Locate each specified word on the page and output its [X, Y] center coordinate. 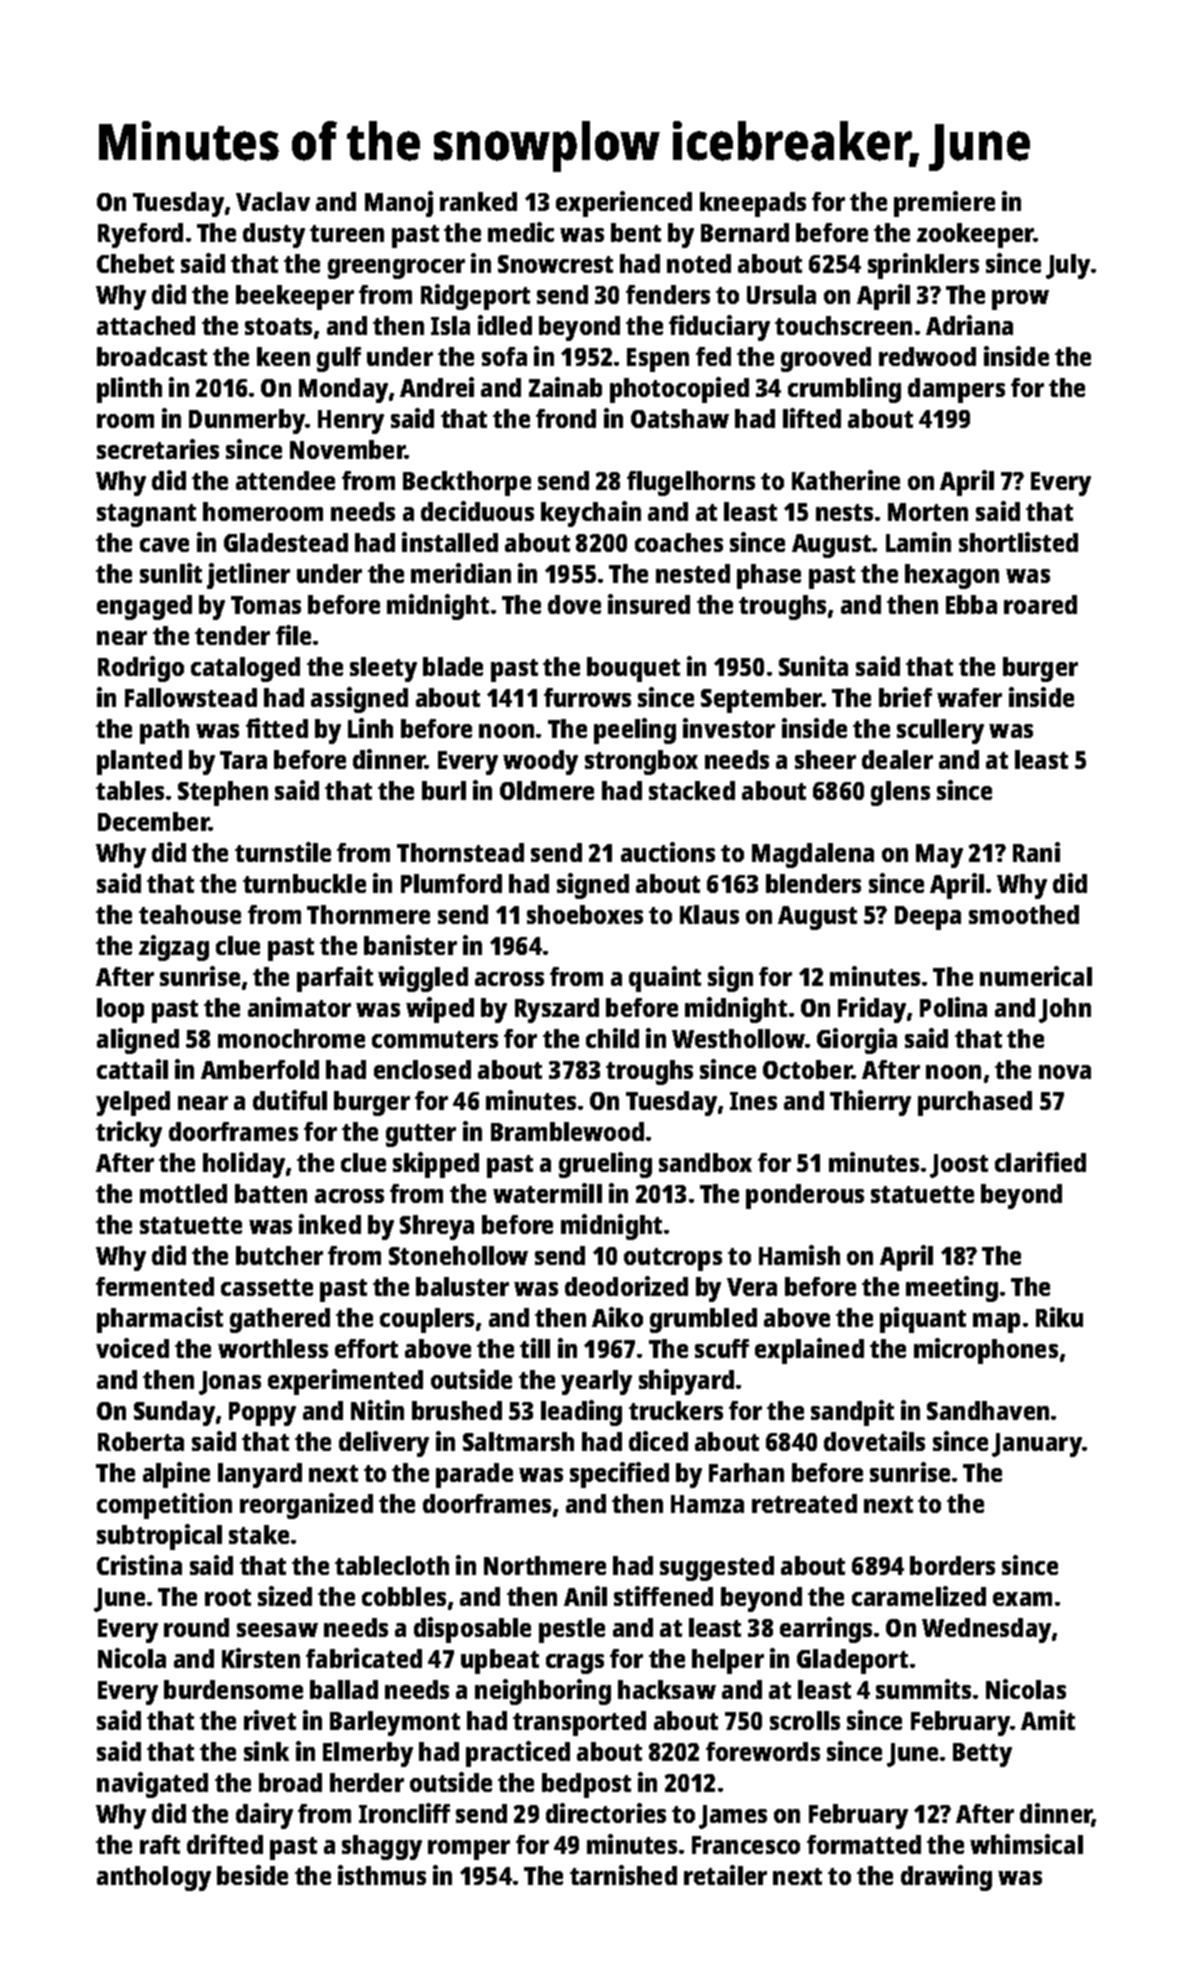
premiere [944, 204]
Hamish [799, 1255]
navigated [152, 1785]
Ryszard [557, 1010]
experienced [624, 204]
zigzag [174, 948]
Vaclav [273, 201]
